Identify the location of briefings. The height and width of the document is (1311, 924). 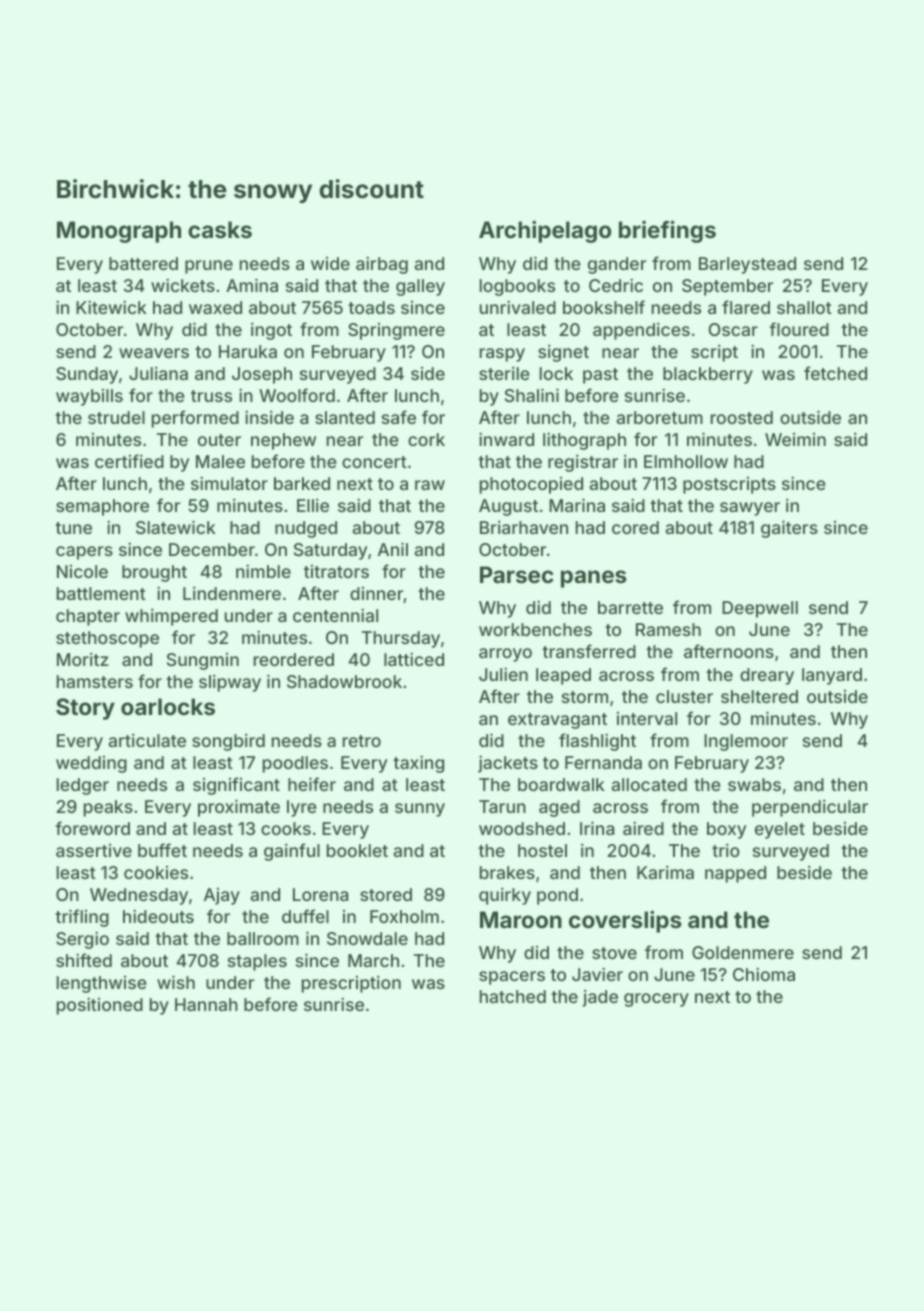
(667, 231).
